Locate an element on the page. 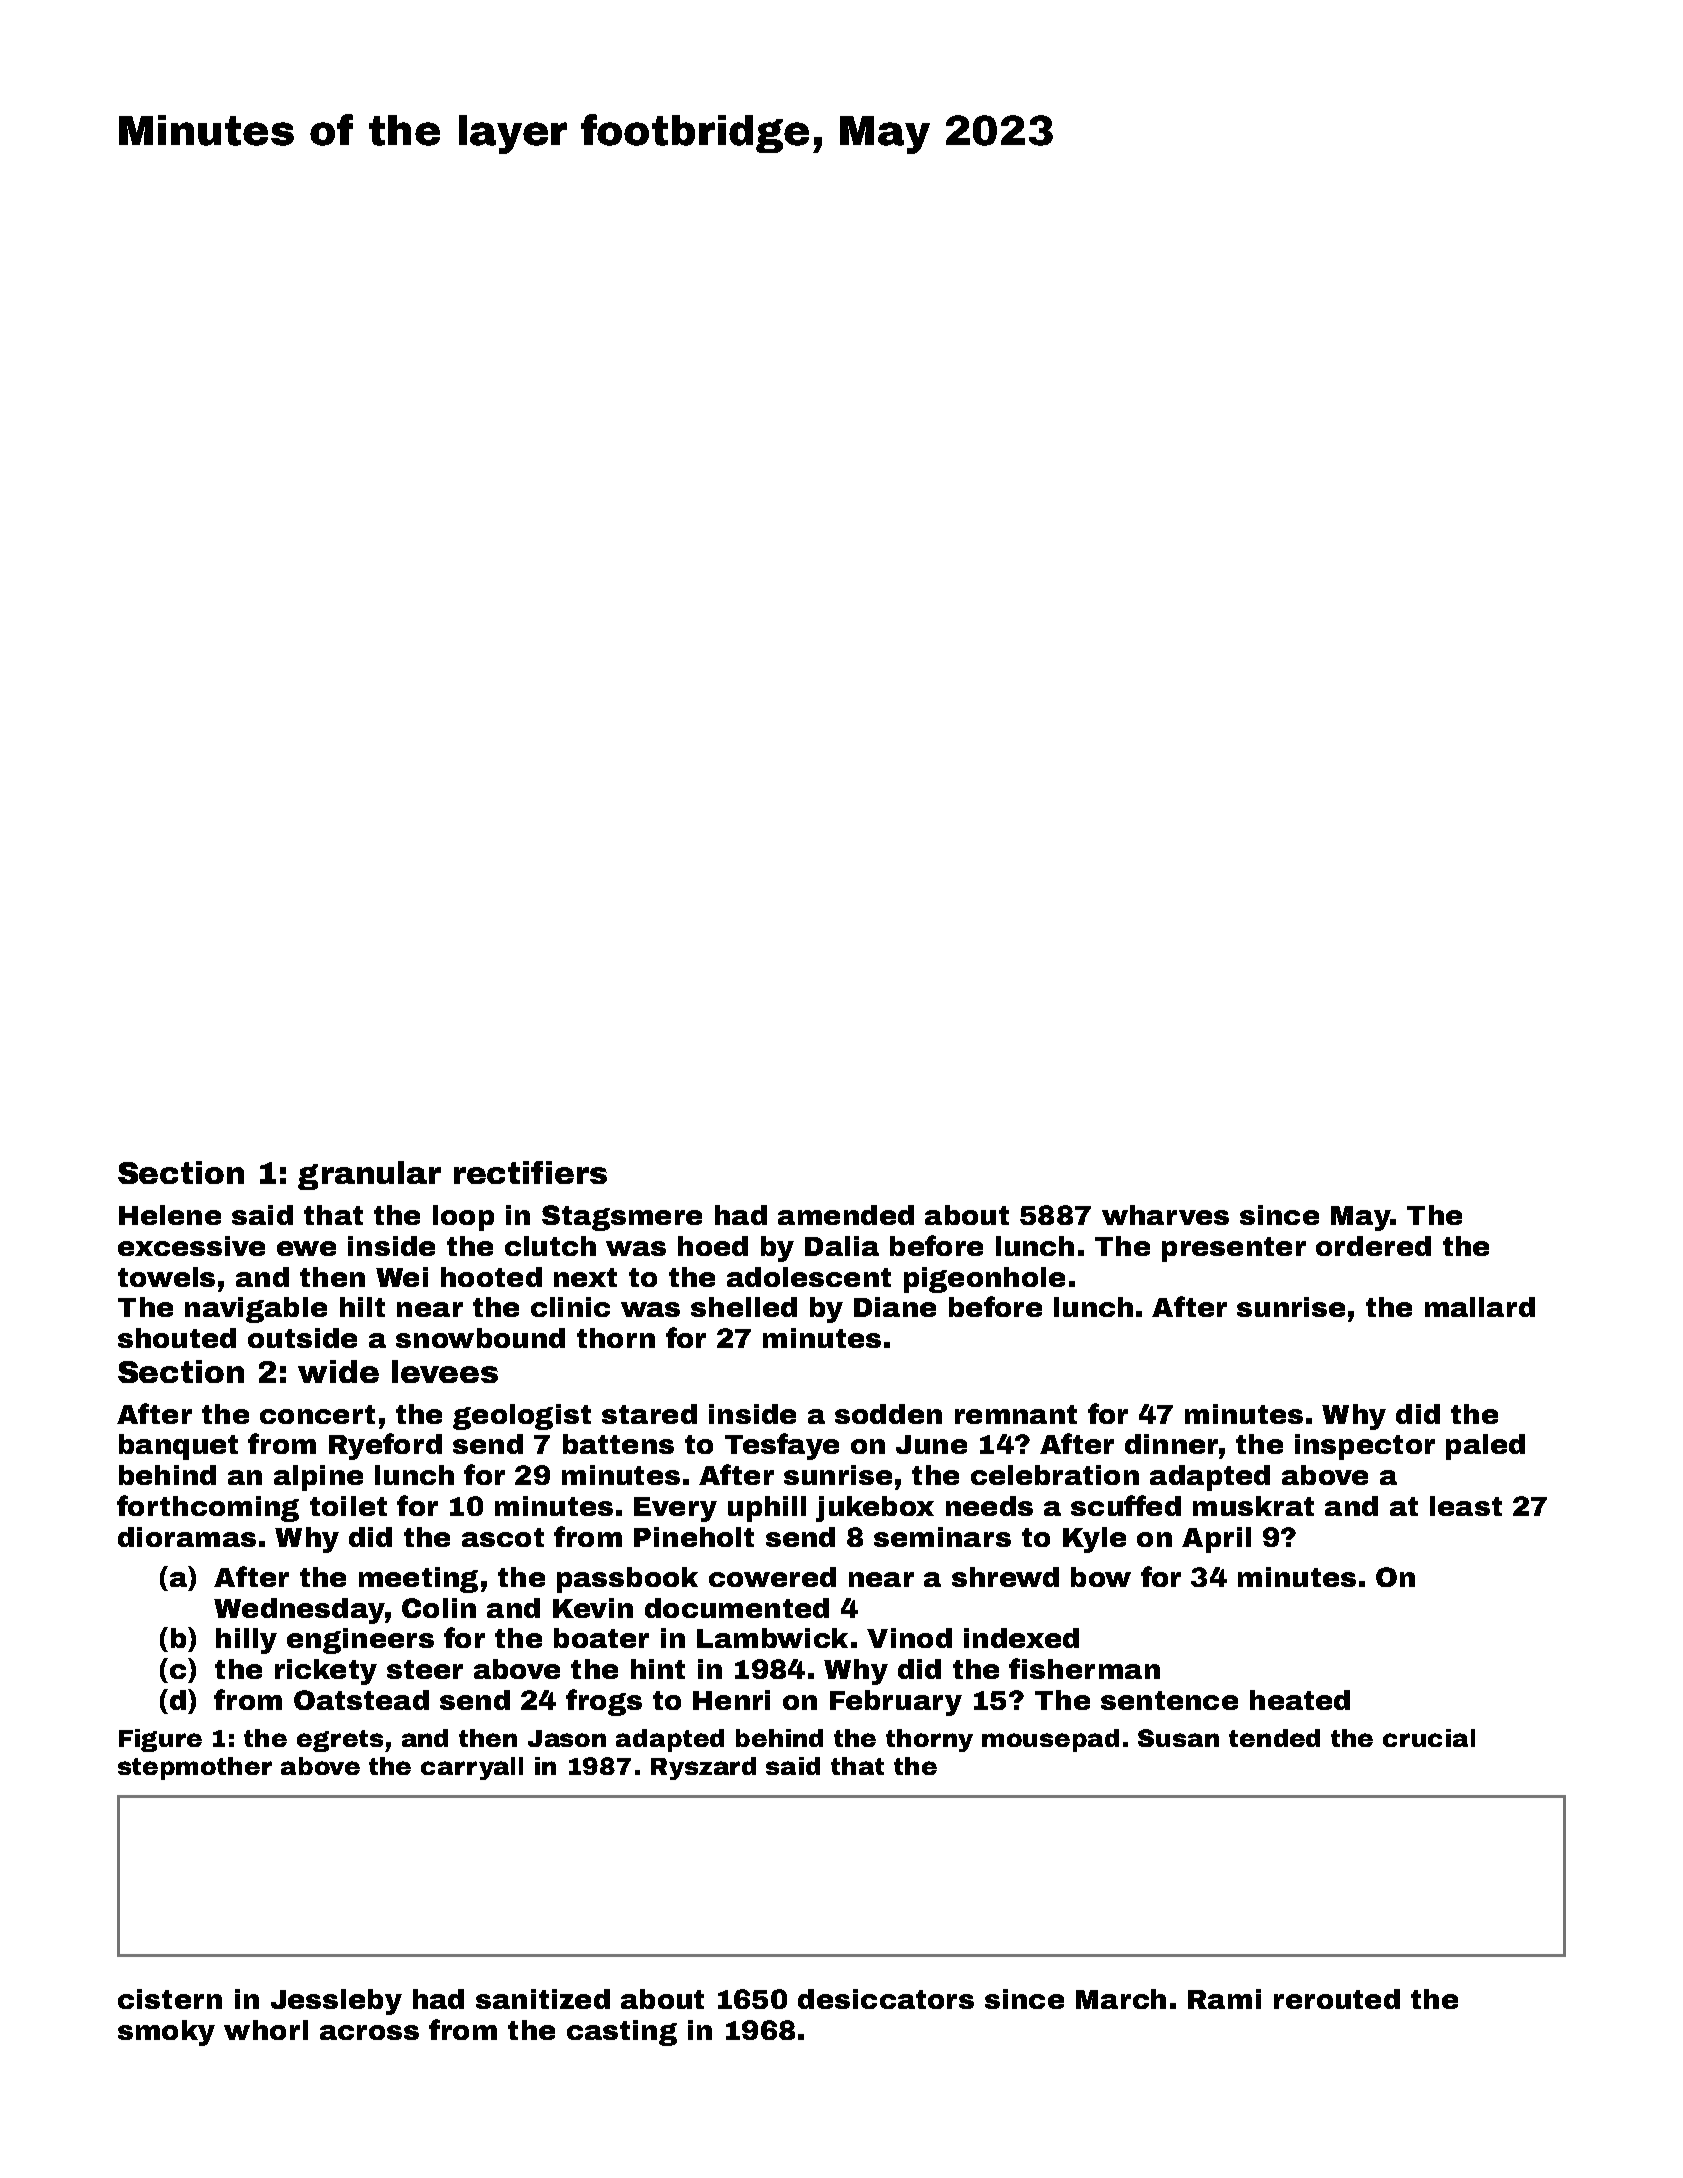 The image size is (1683, 2178). rerouted is located at coordinates (1337, 1999).
